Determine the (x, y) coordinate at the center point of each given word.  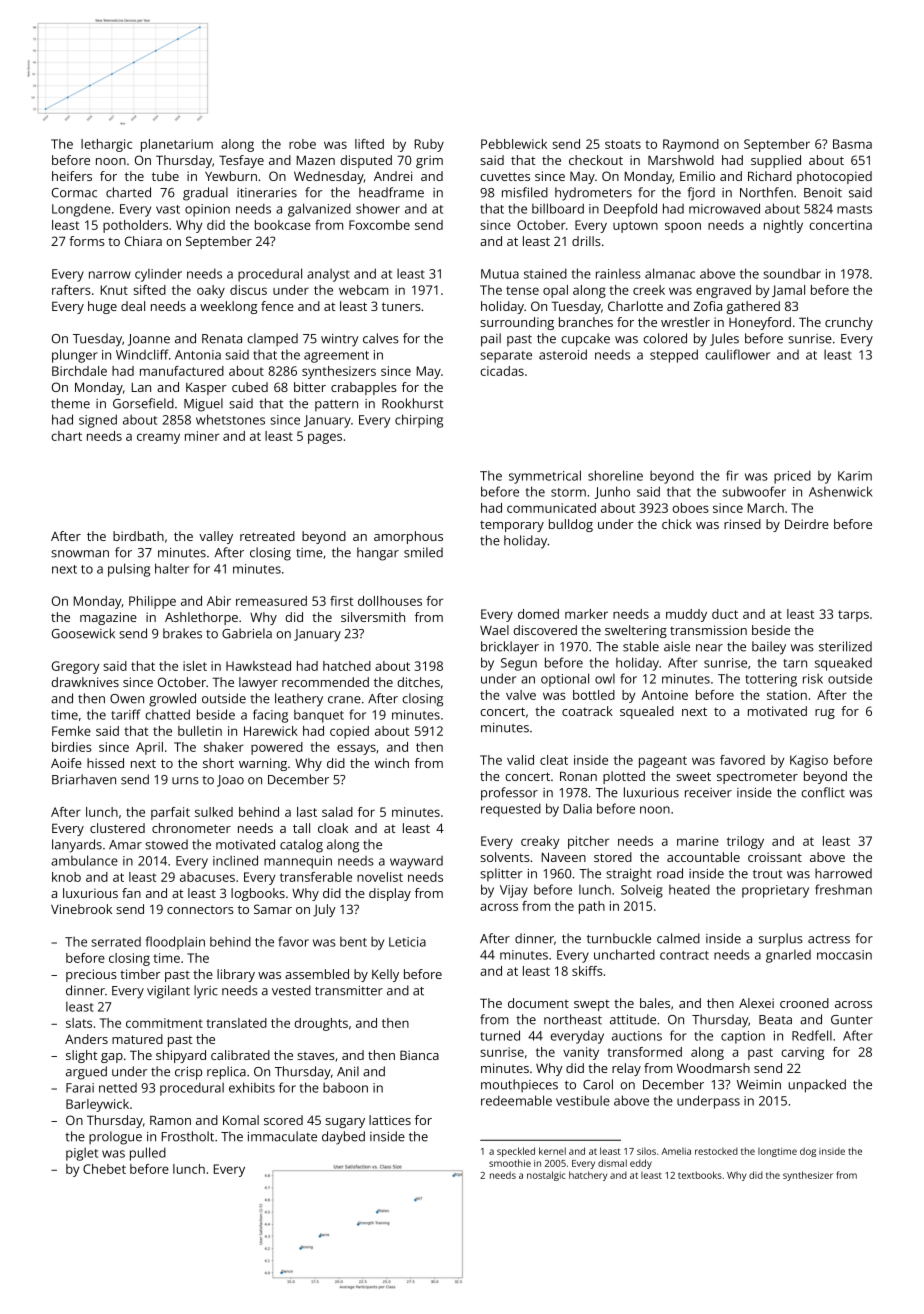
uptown (635, 227)
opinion (207, 210)
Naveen (564, 857)
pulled (148, 1154)
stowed (166, 844)
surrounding (517, 323)
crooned (804, 1003)
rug (825, 714)
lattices (390, 1120)
